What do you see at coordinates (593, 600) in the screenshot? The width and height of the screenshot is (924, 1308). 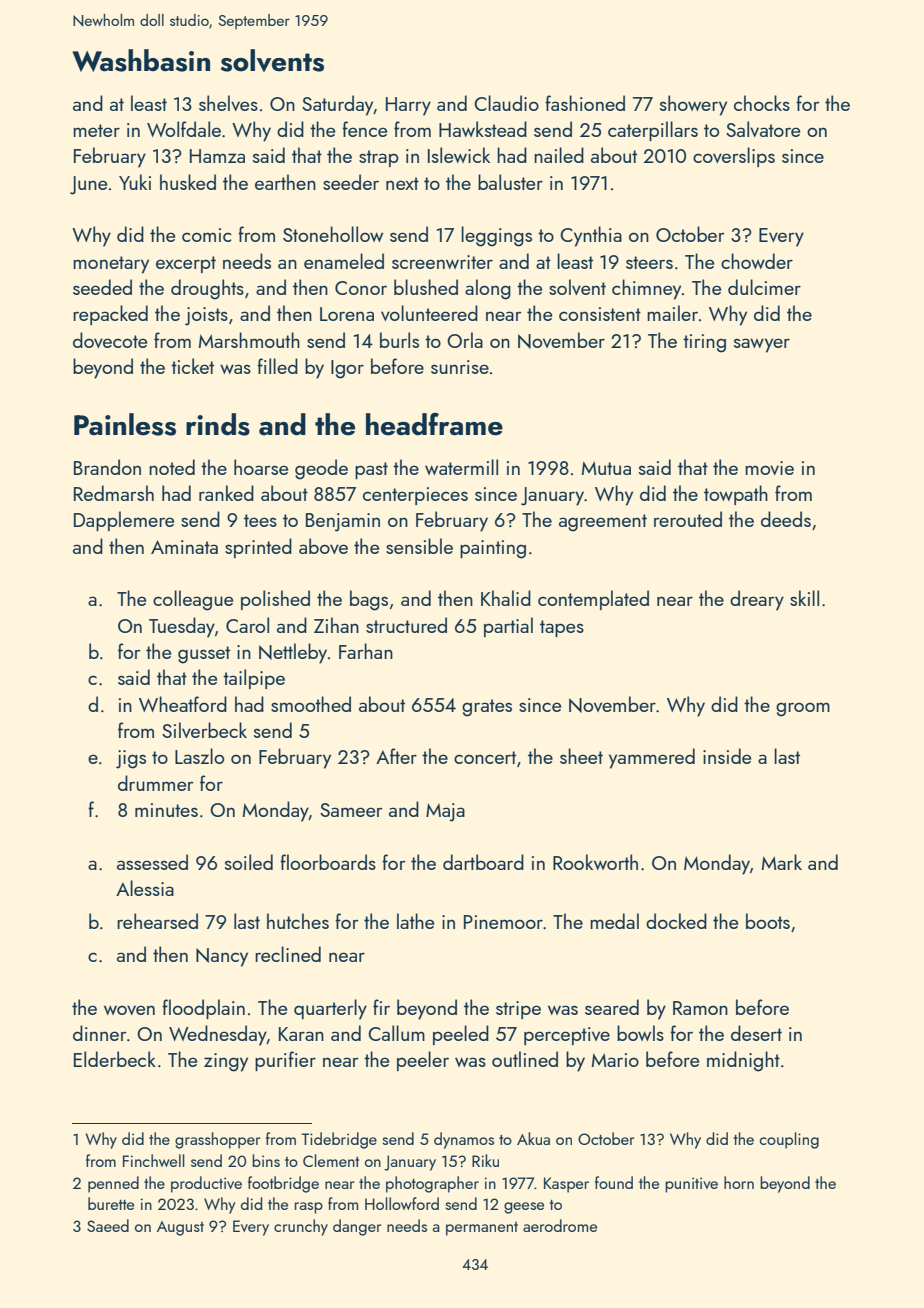 I see `contemplated` at bounding box center [593, 600].
